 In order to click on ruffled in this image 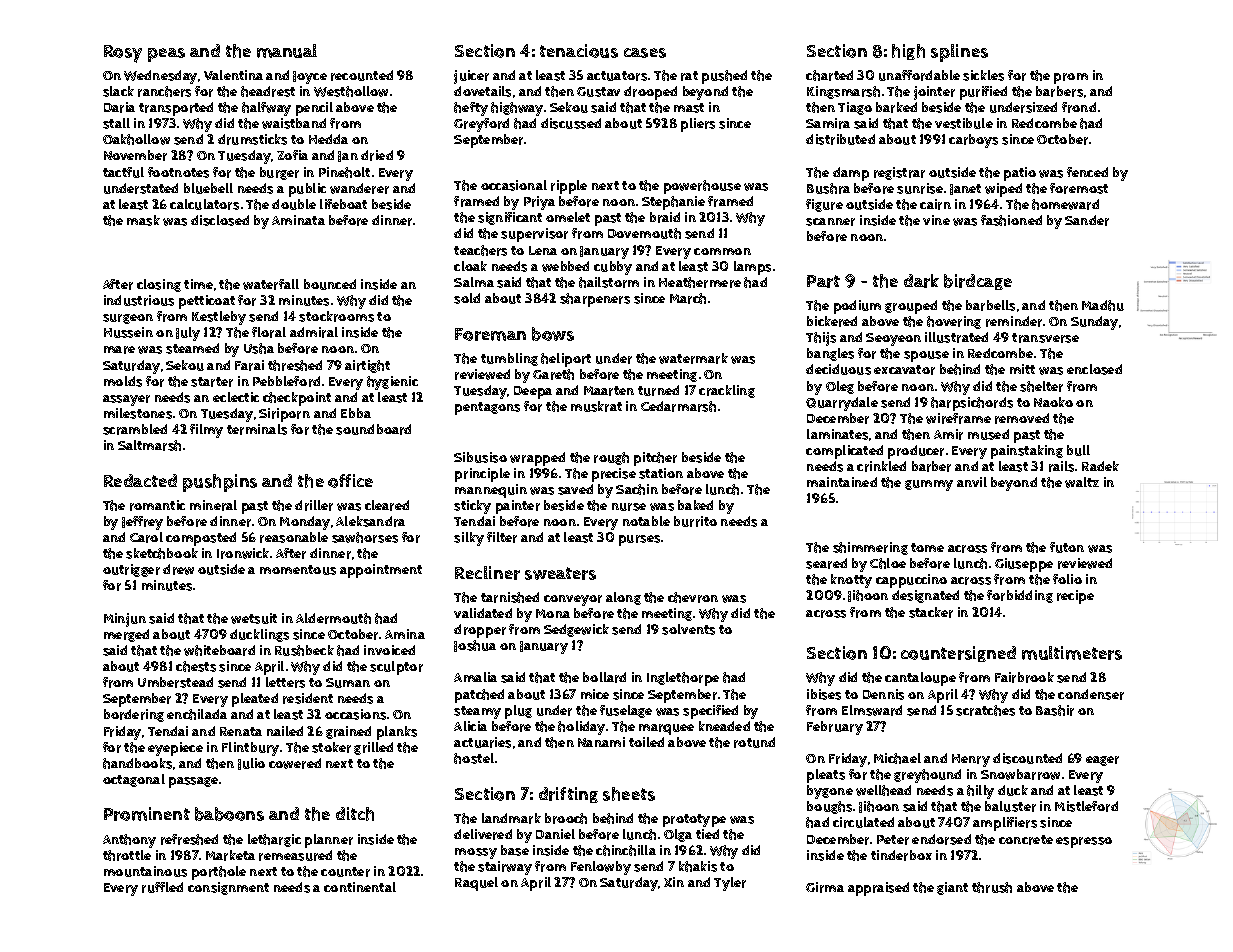, I will do `click(162, 887)`.
